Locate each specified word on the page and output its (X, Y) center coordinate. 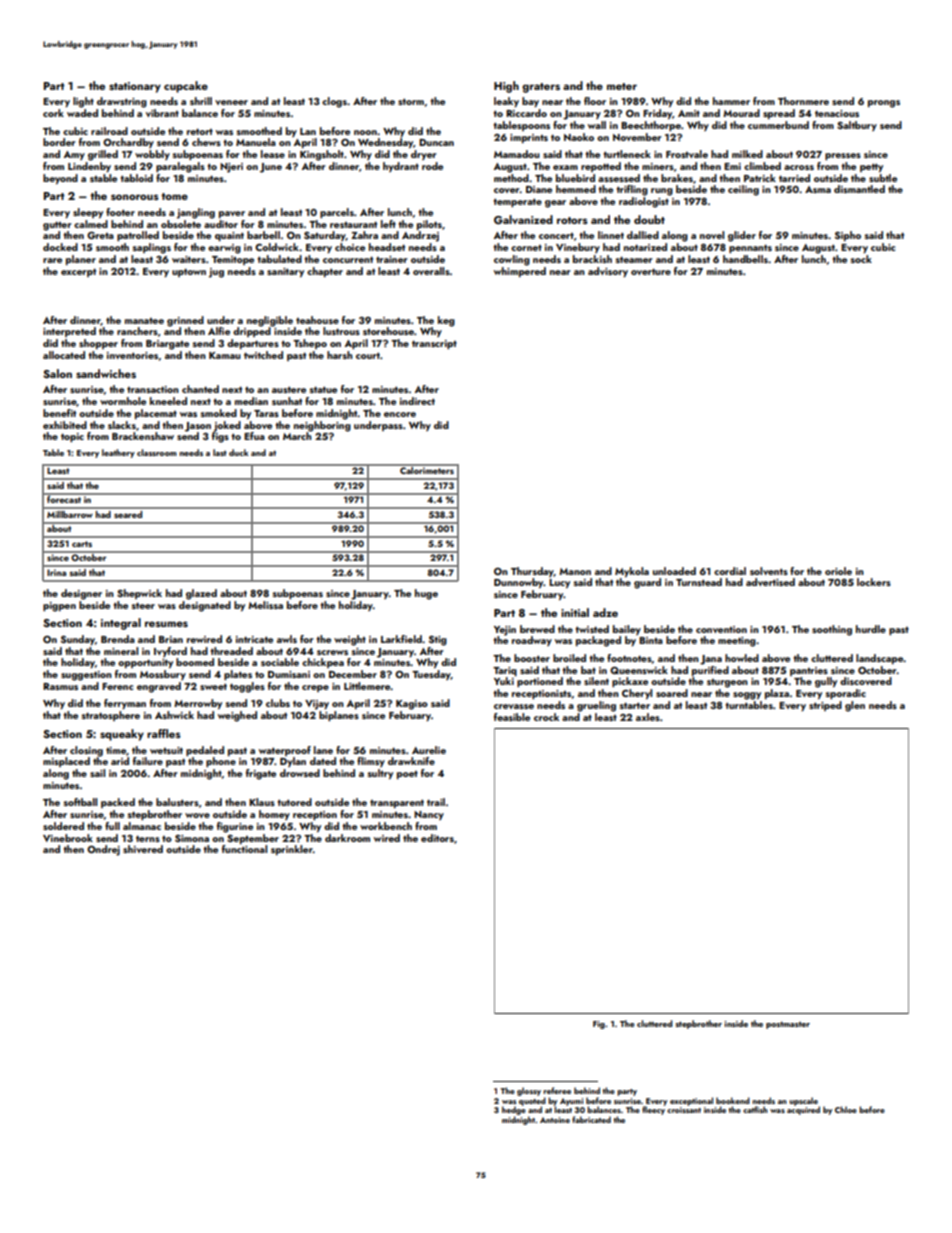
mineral (121, 651)
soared (672, 693)
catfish (755, 1109)
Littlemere (367, 686)
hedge (514, 1110)
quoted (532, 1101)
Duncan (436, 142)
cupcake (186, 87)
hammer (731, 101)
